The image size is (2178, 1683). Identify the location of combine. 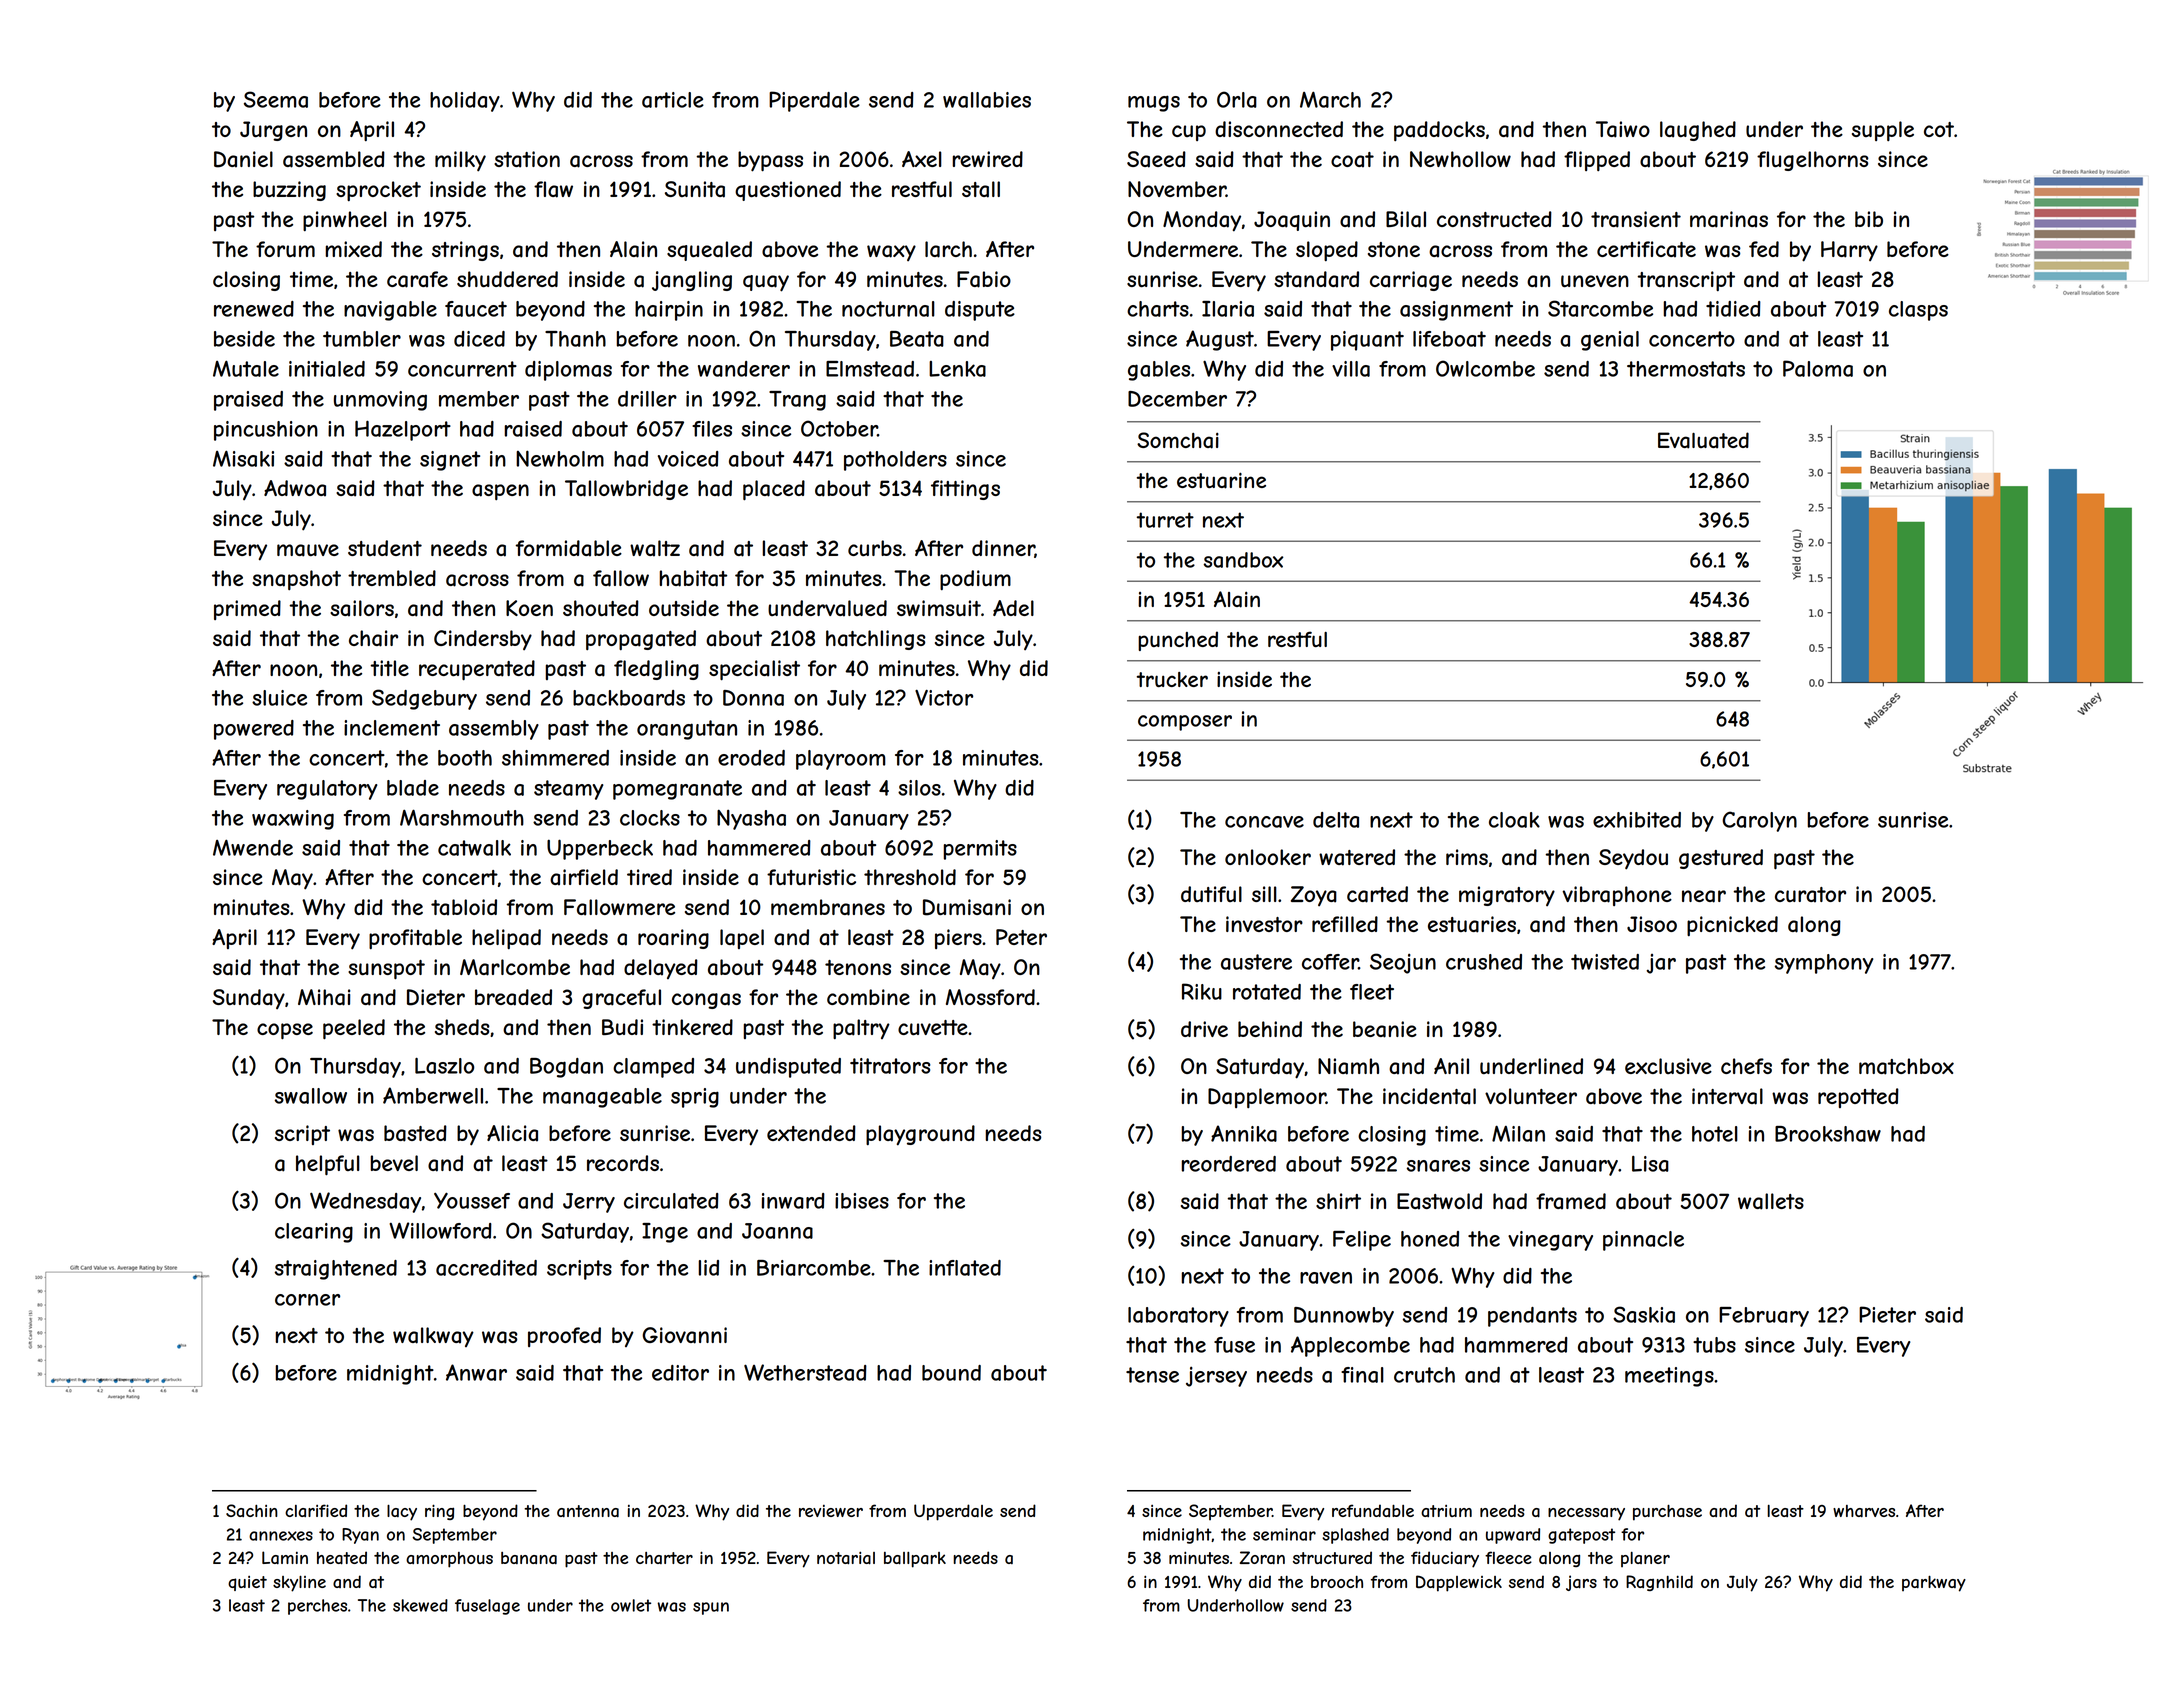
(868, 997).
